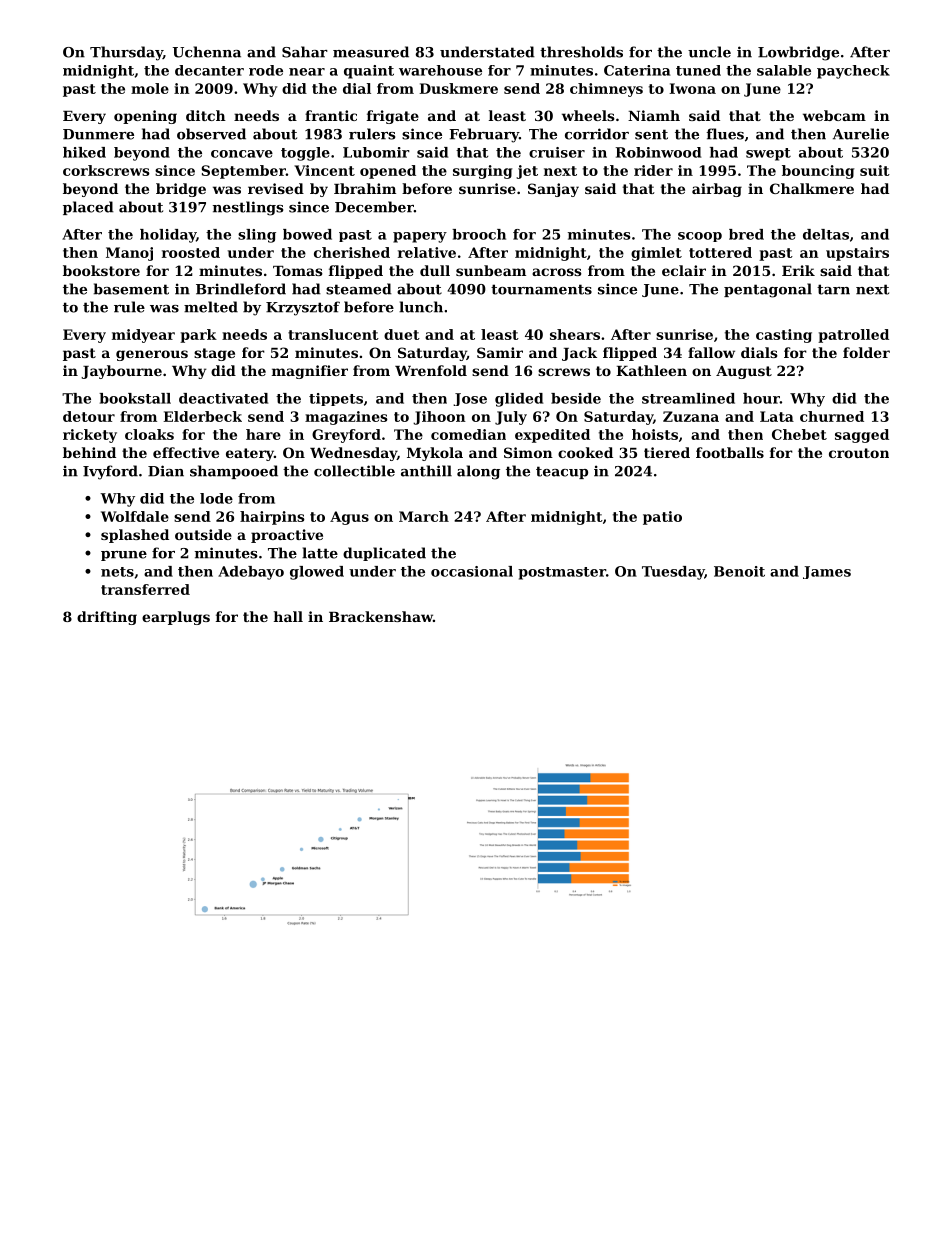  What do you see at coordinates (176, 618) in the image?
I see `earplugs` at bounding box center [176, 618].
